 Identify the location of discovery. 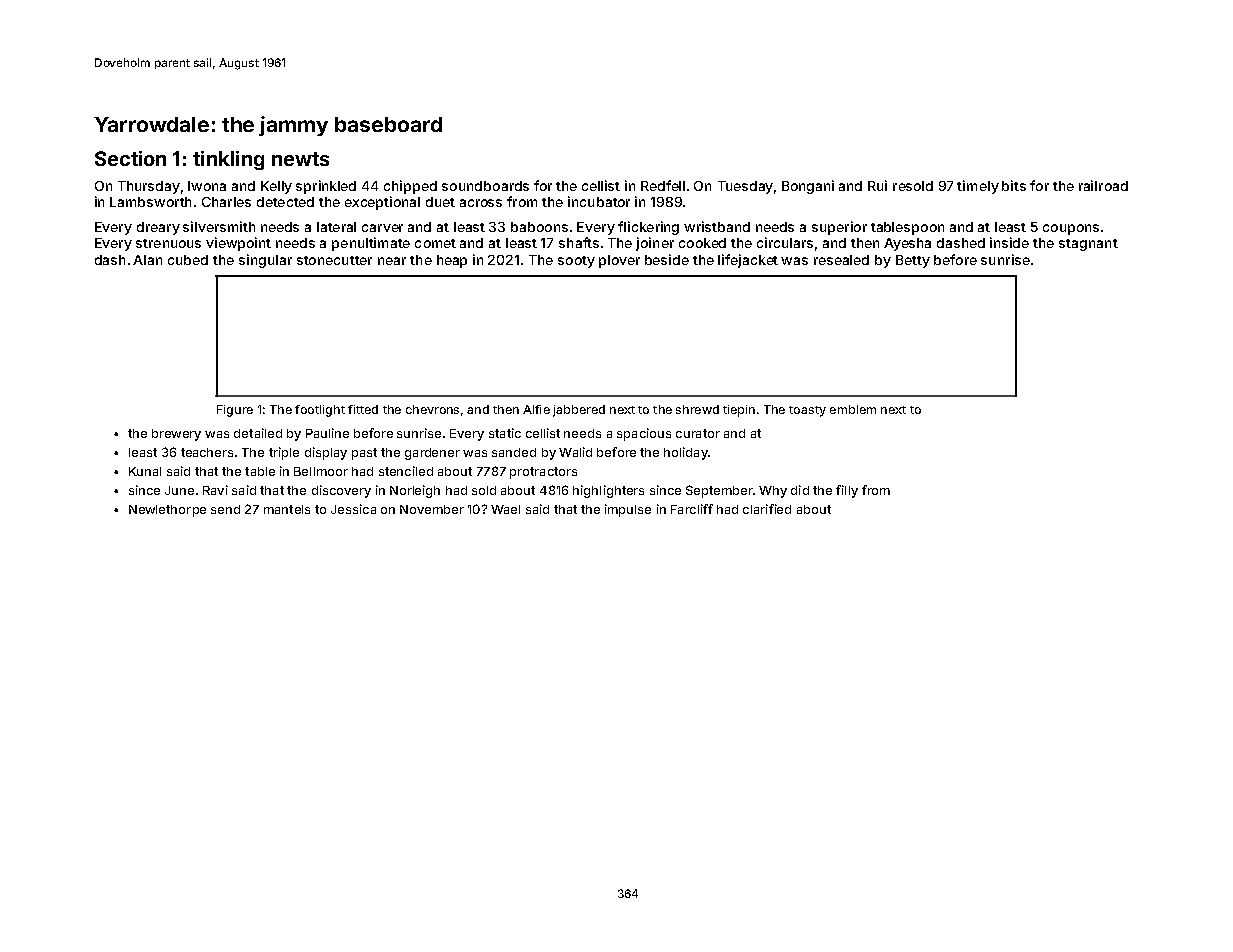
(341, 491).
